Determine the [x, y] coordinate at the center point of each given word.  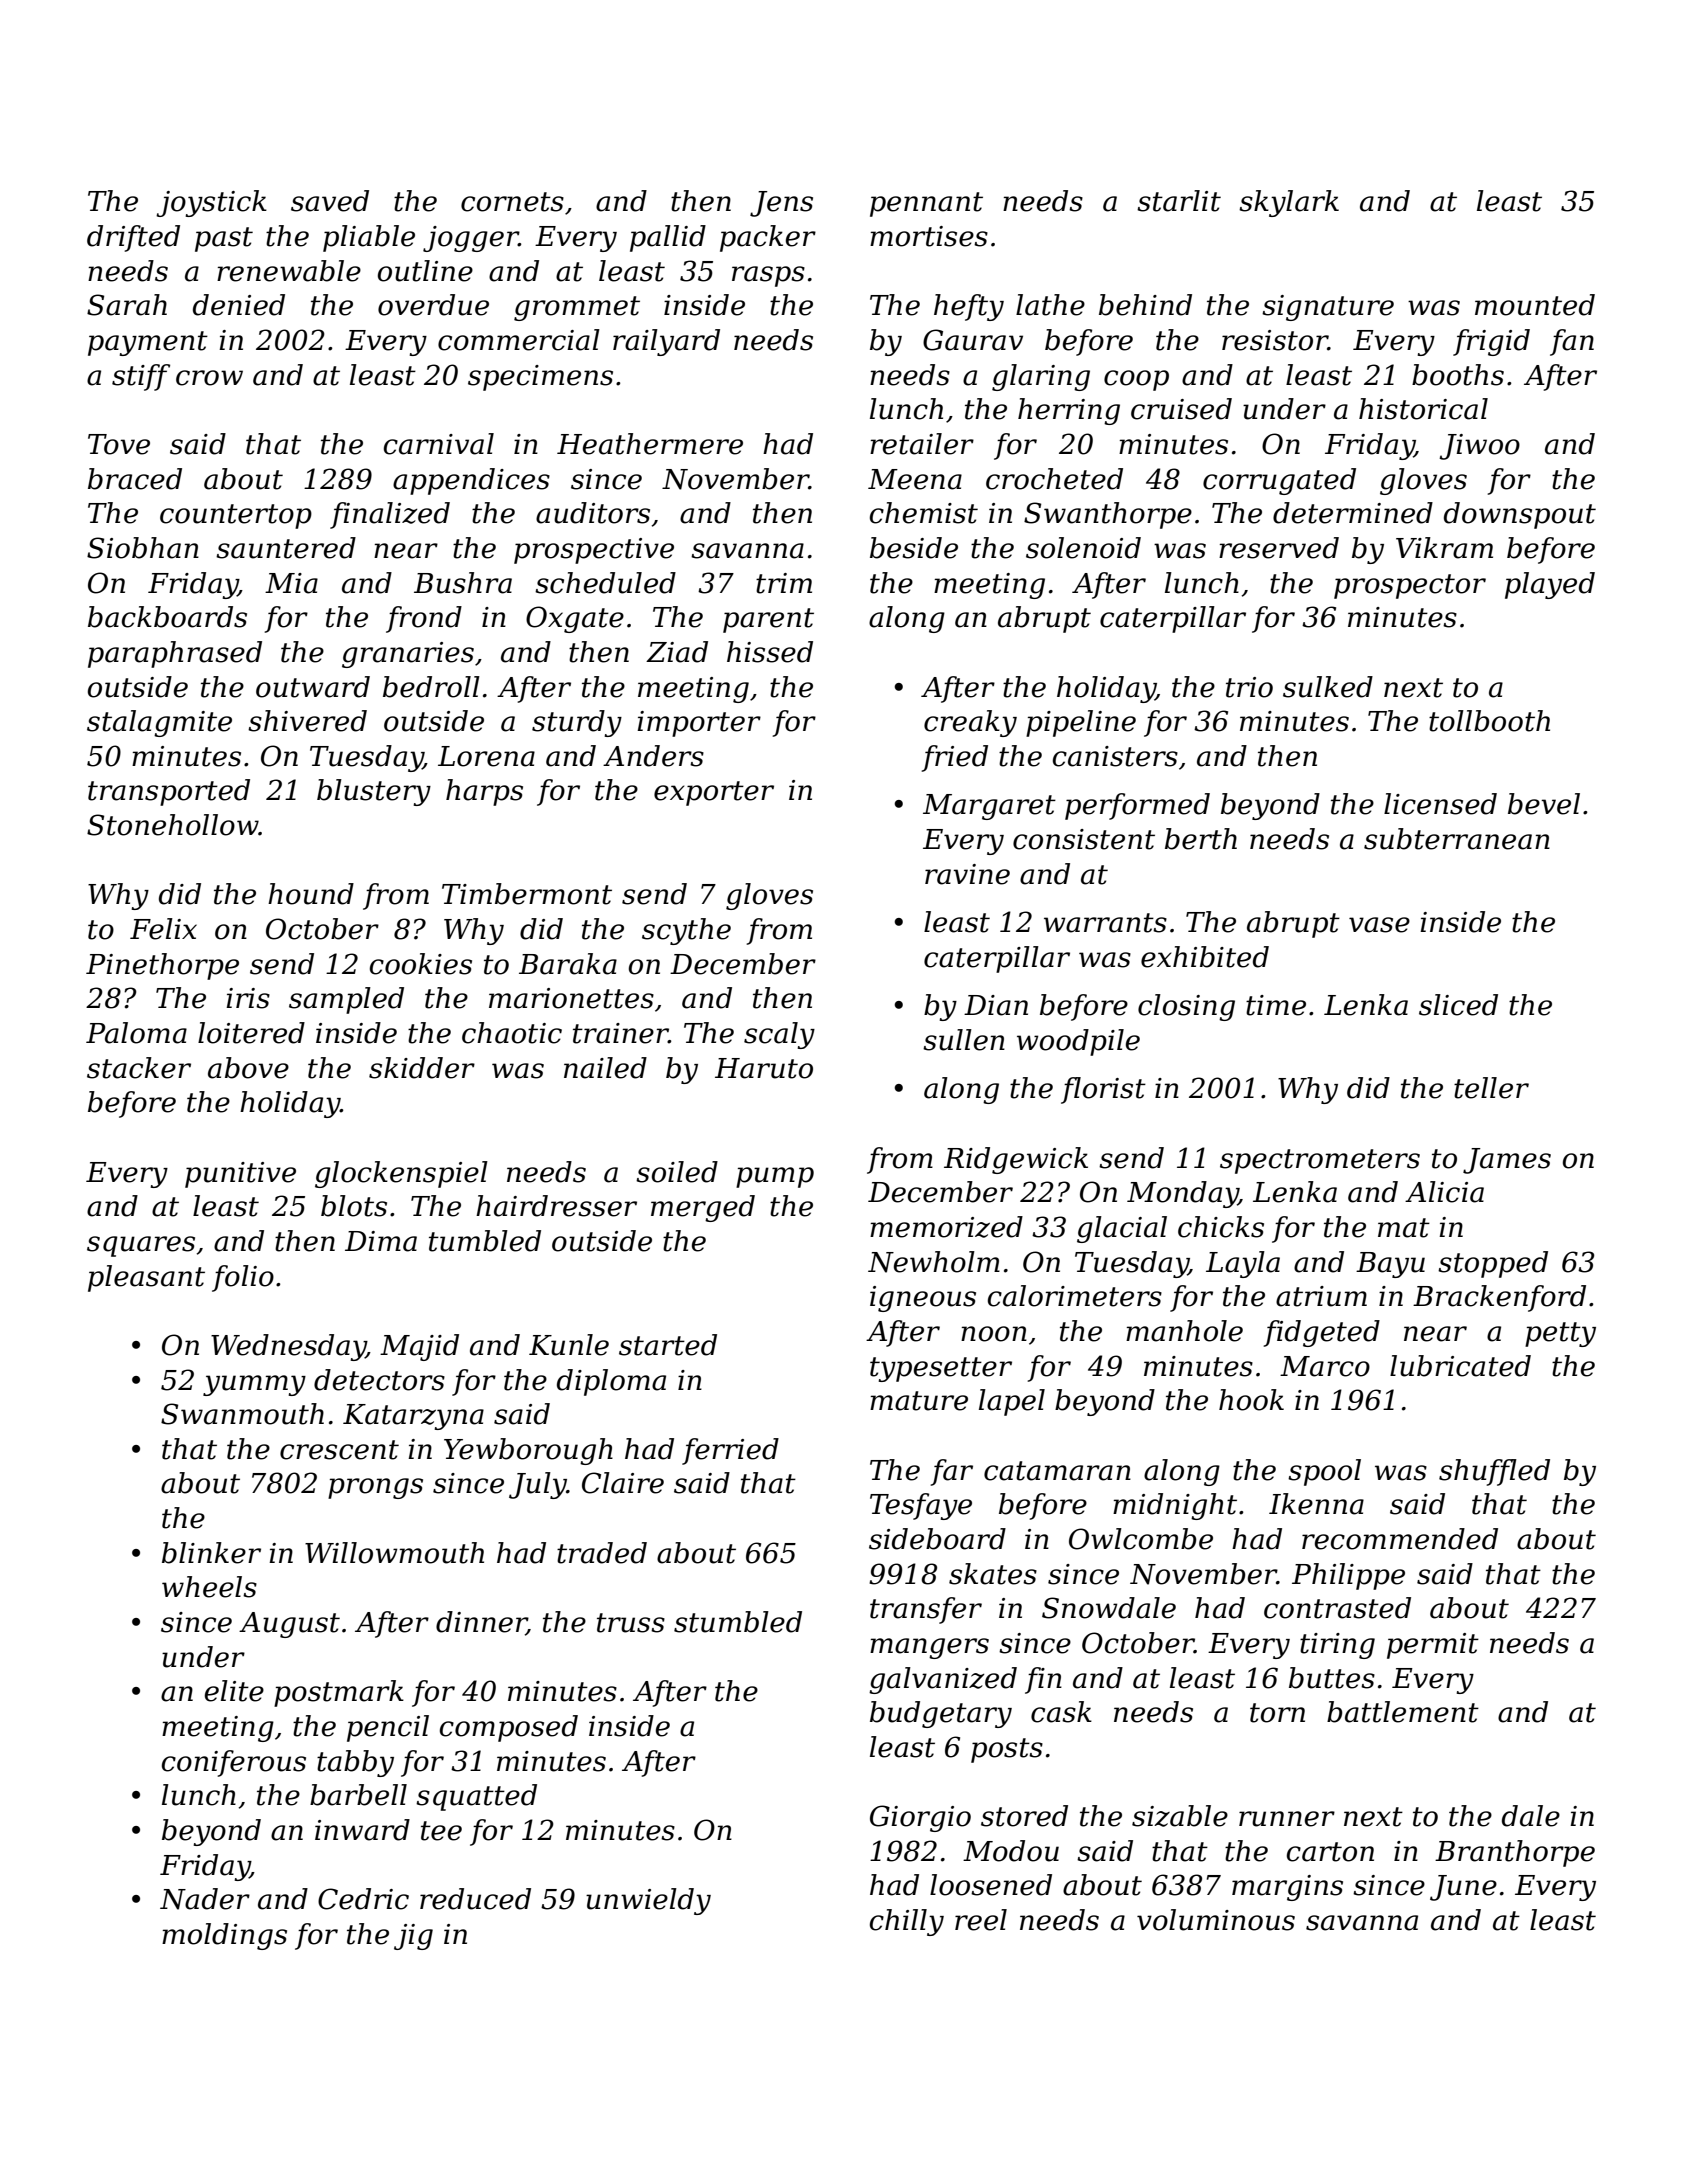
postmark [339, 1693]
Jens [781, 204]
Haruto [764, 1068]
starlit [1179, 201]
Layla [1243, 1264]
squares [141, 1246]
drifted [133, 238]
